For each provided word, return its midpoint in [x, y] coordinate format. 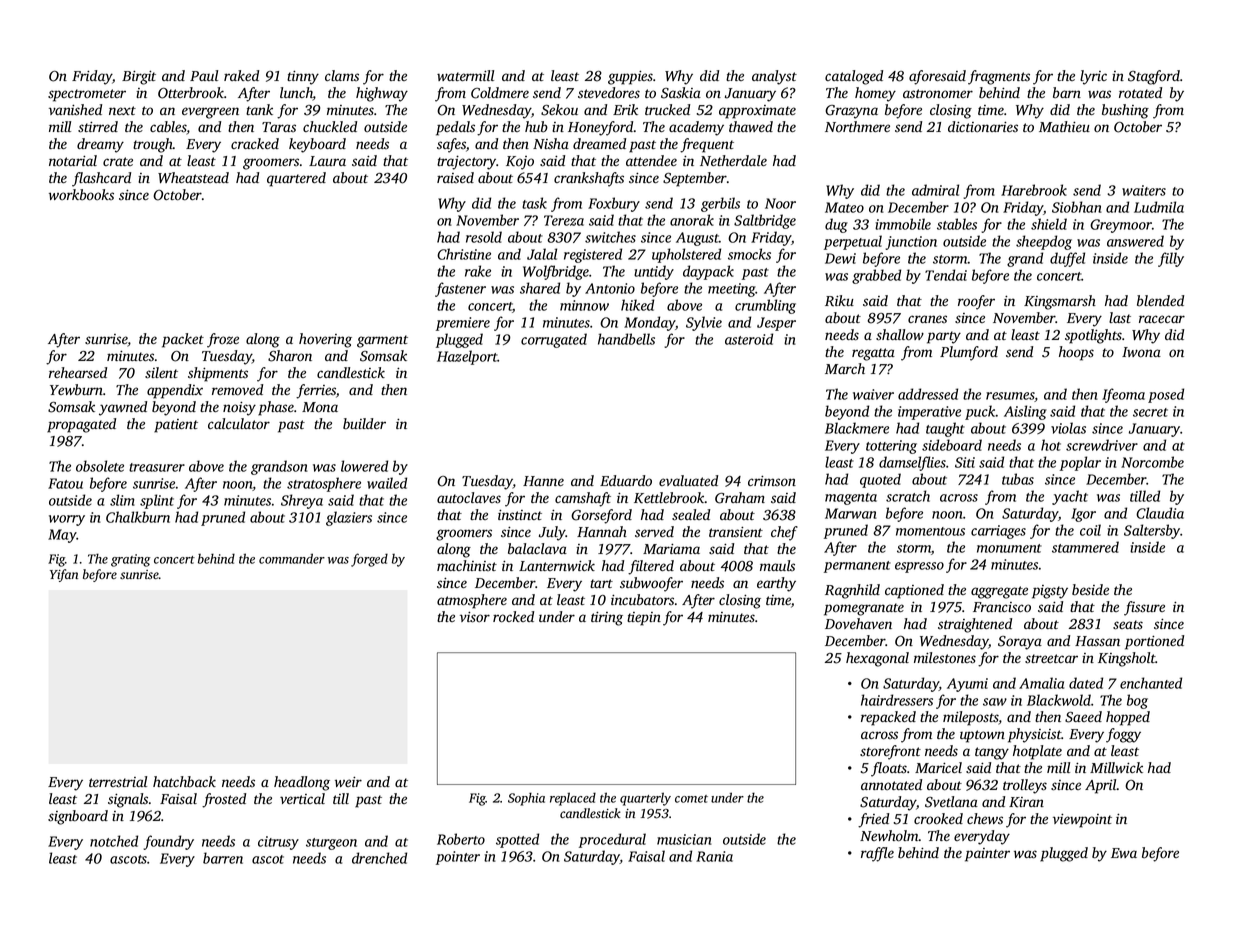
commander [292, 558]
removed [237, 390]
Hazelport [467, 357]
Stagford [1154, 77]
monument [1009, 548]
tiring [607, 618]
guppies [630, 77]
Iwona [1141, 352]
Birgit [139, 77]
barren [223, 858]
